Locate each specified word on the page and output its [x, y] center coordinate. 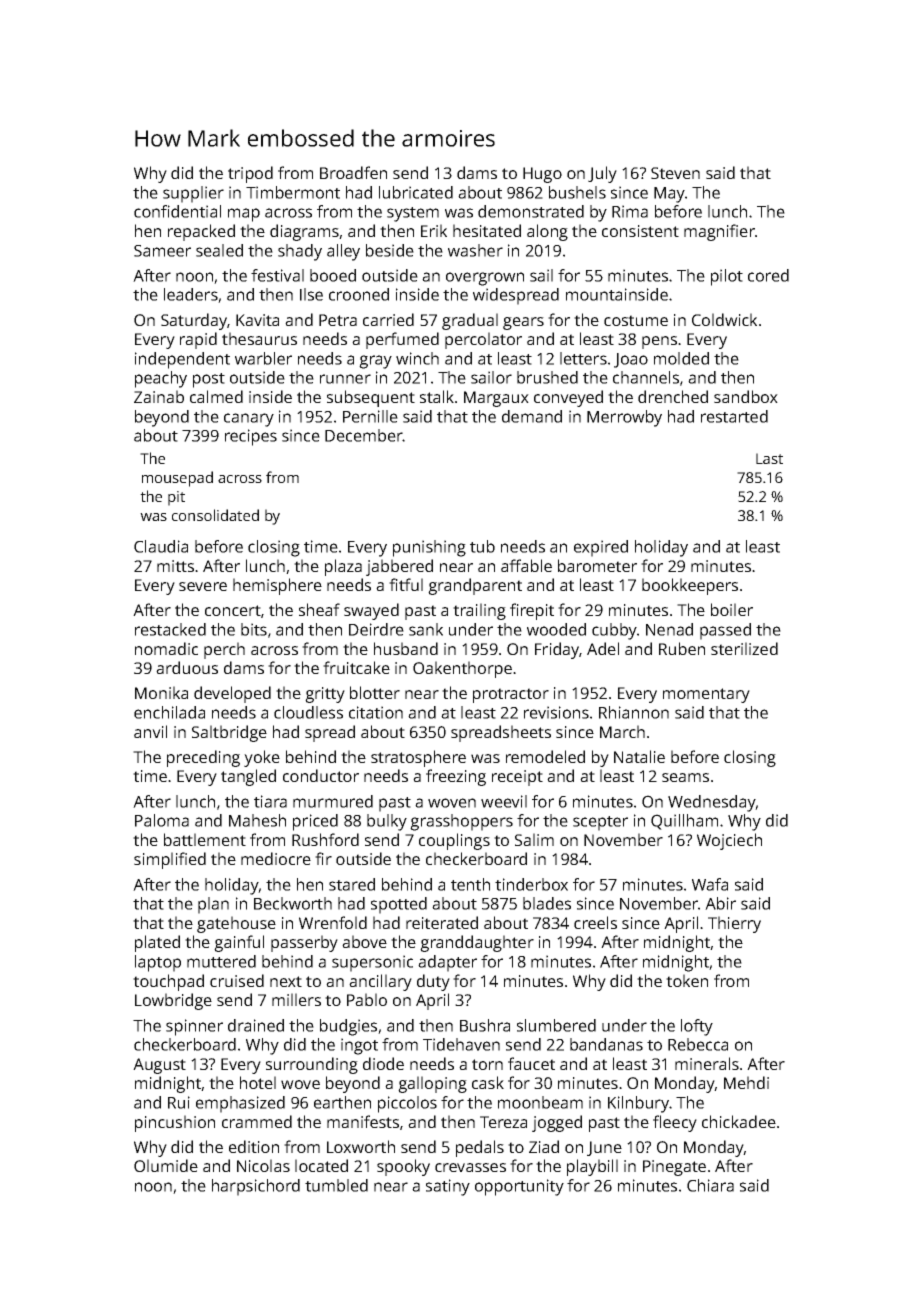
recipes [251, 437]
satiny [448, 1187]
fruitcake [356, 667]
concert [233, 610]
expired [601, 548]
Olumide [166, 1165]
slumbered [556, 1025]
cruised [237, 980]
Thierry [734, 924]
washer [475, 250]
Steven [675, 173]
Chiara [710, 1185]
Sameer [162, 251]
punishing [429, 548]
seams [685, 777]
